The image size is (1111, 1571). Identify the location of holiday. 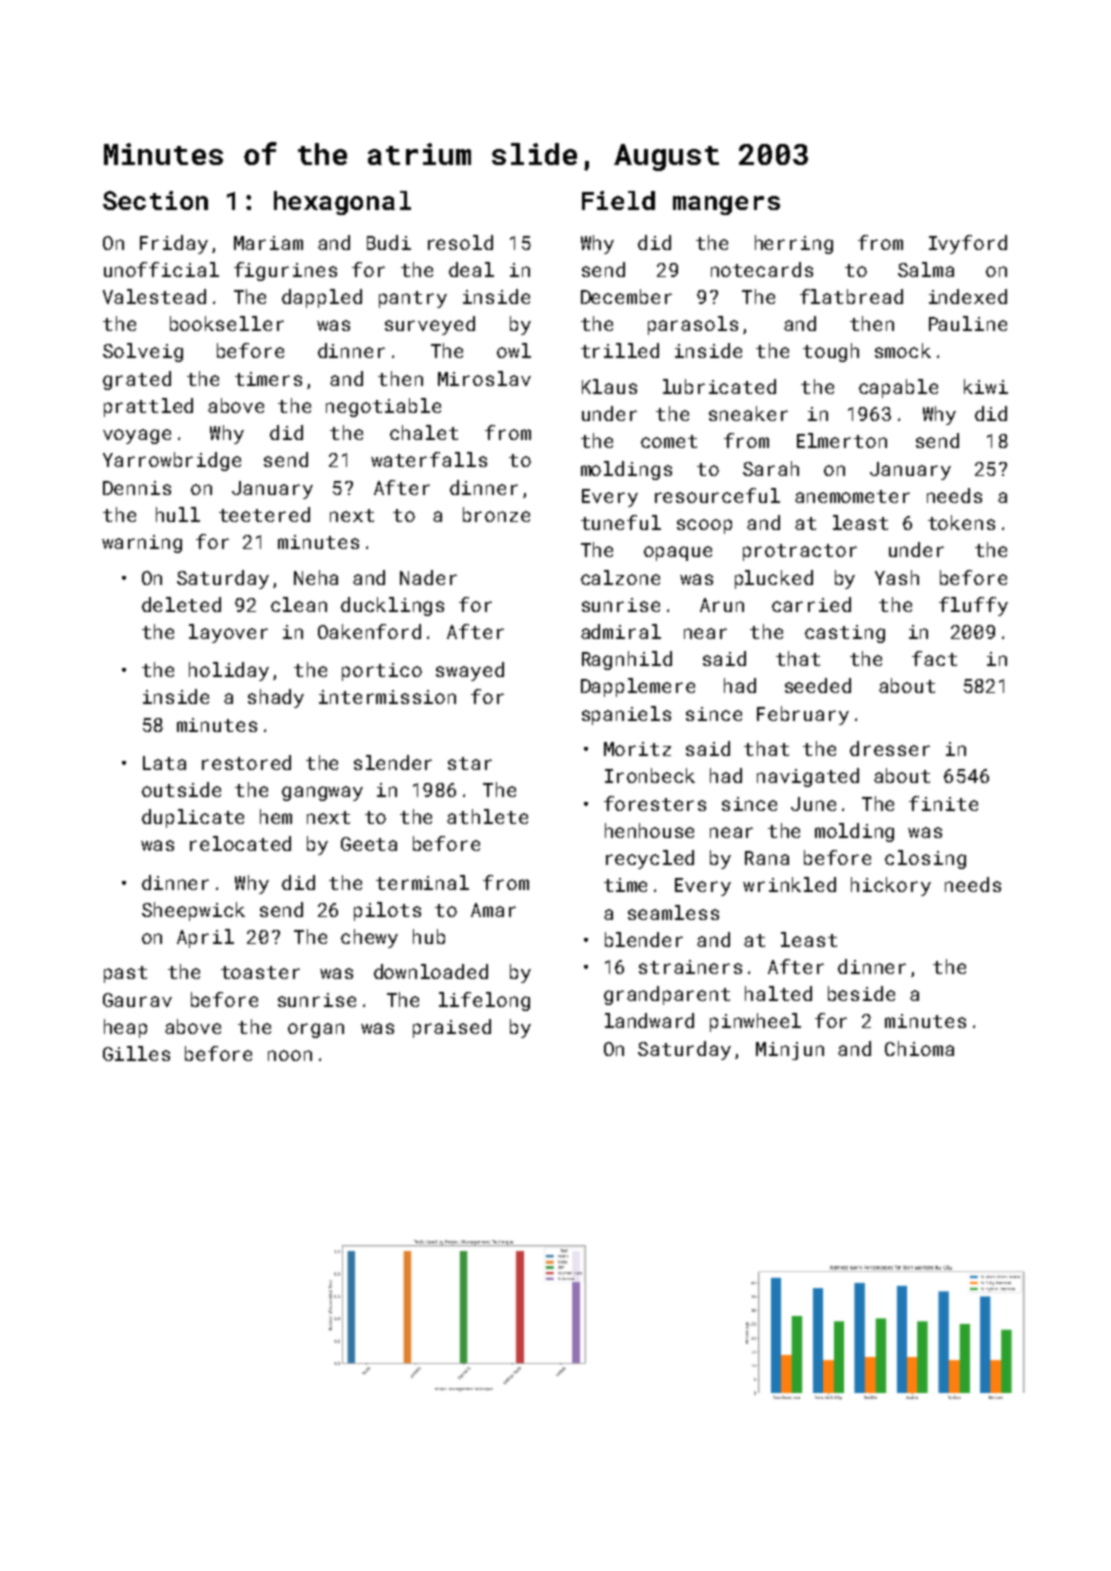
(229, 671).
